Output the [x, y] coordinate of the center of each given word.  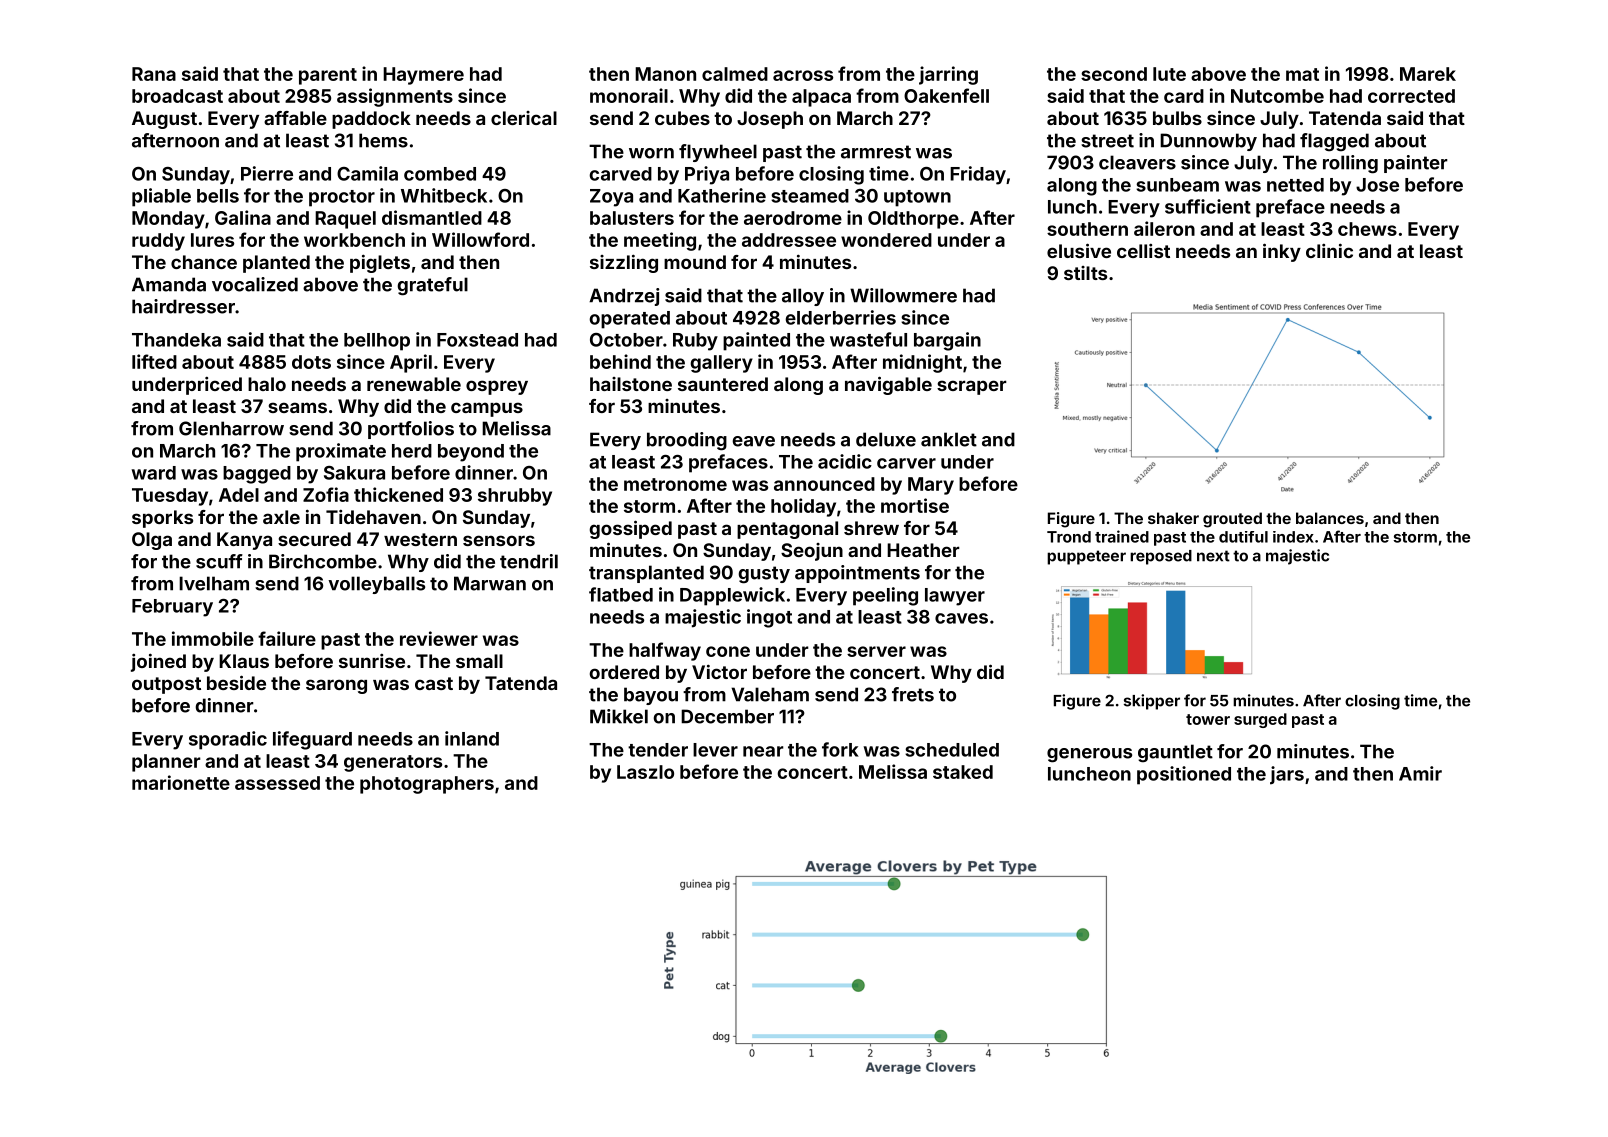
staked [963, 772]
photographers [427, 785]
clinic [1329, 250]
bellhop [377, 342]
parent [328, 76]
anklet [949, 439]
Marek [1428, 74]
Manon [665, 74]
